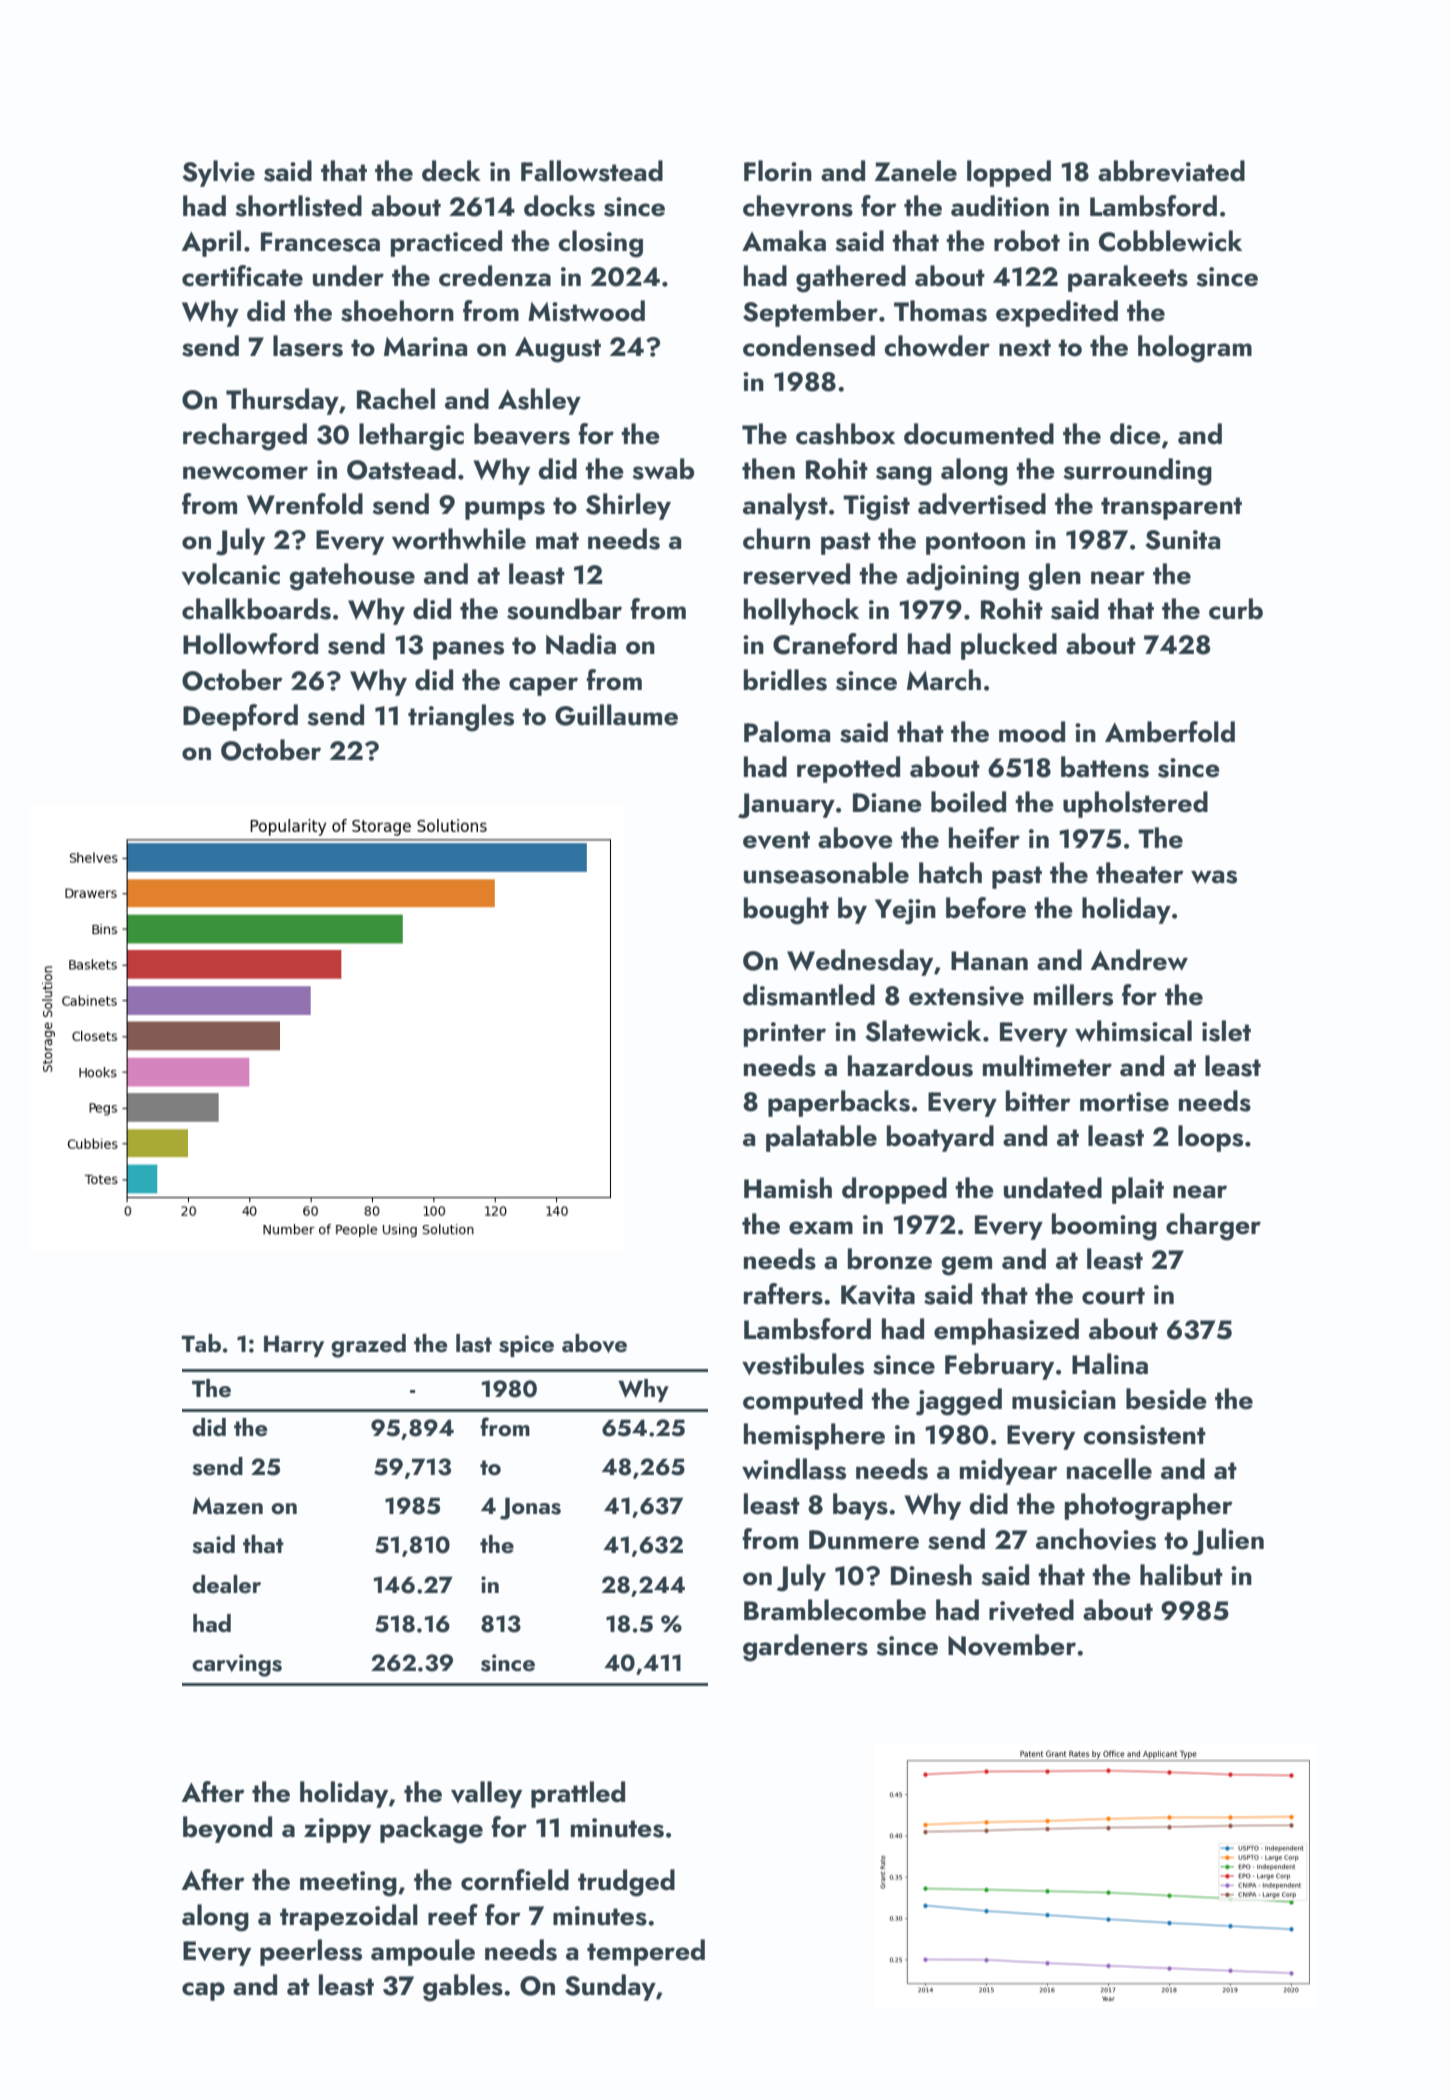 This screenshot has width=1450, height=2100. Describe the element at coordinates (788, 1188) in the screenshot. I see `Hamish` at that location.
